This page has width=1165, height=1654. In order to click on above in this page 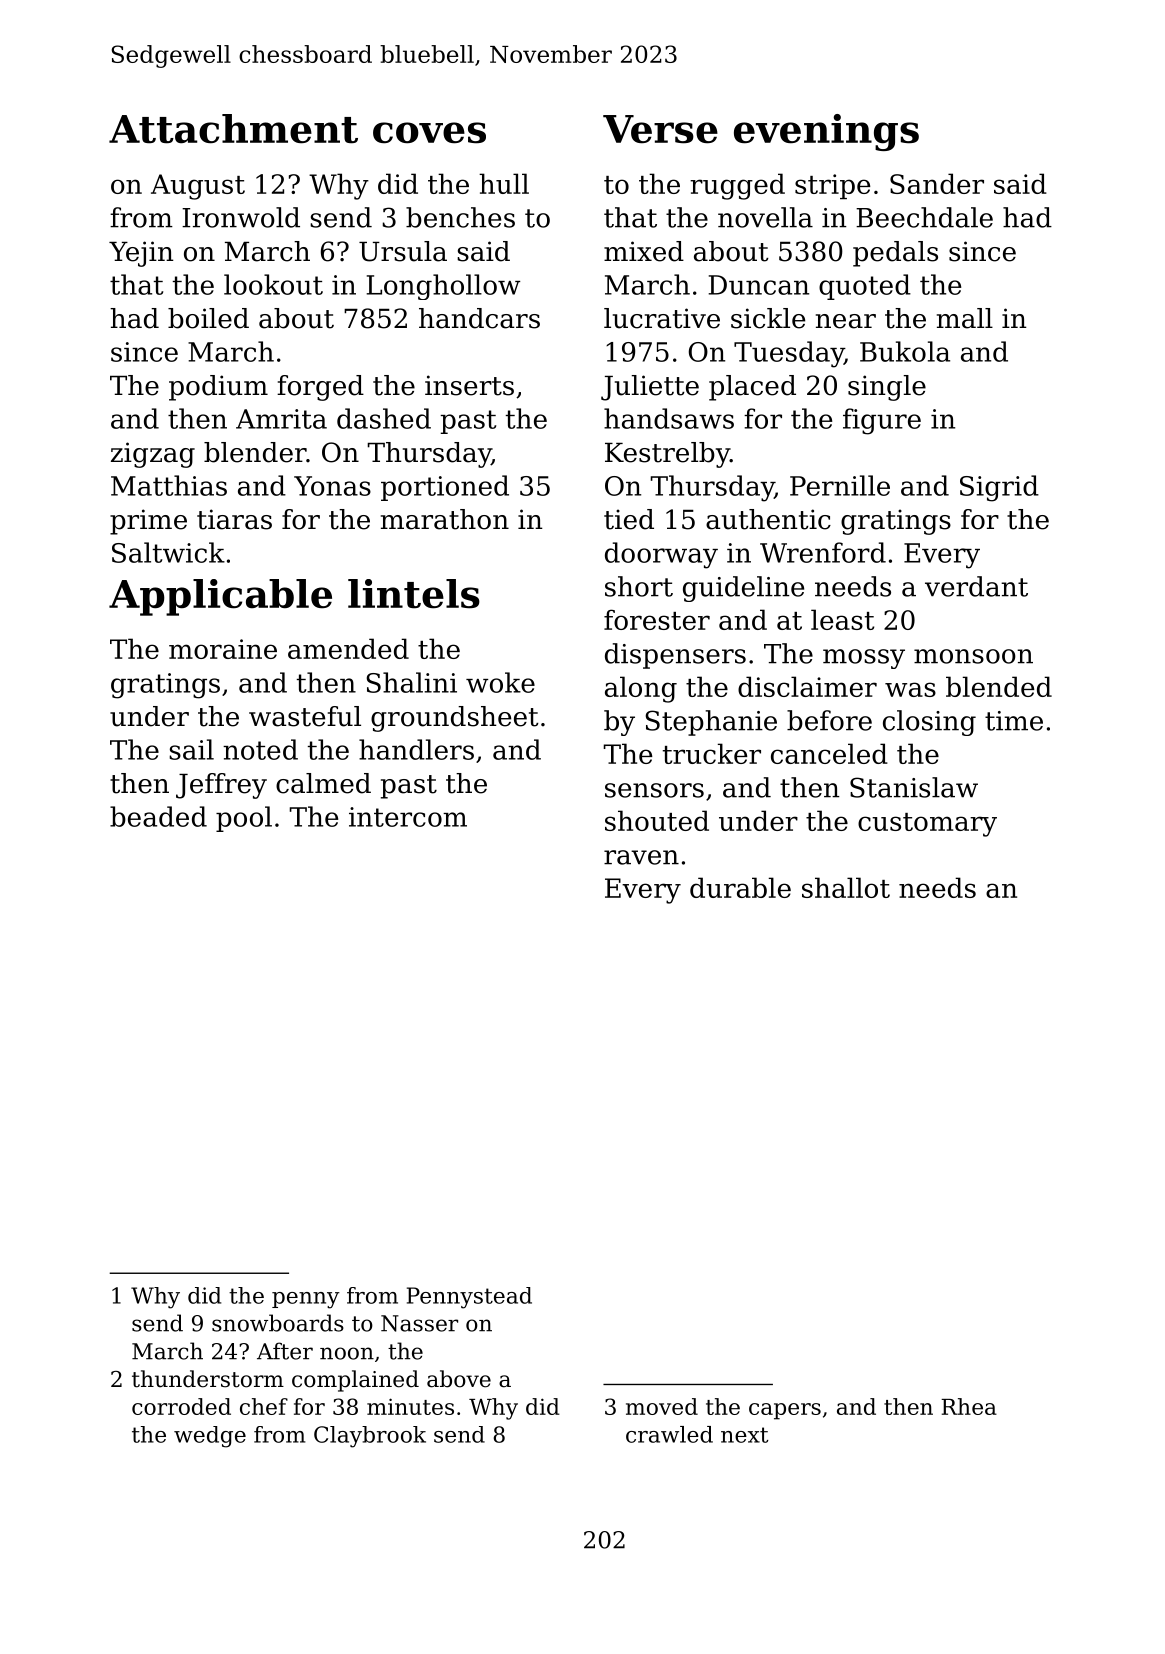, I will do `click(459, 1379)`.
